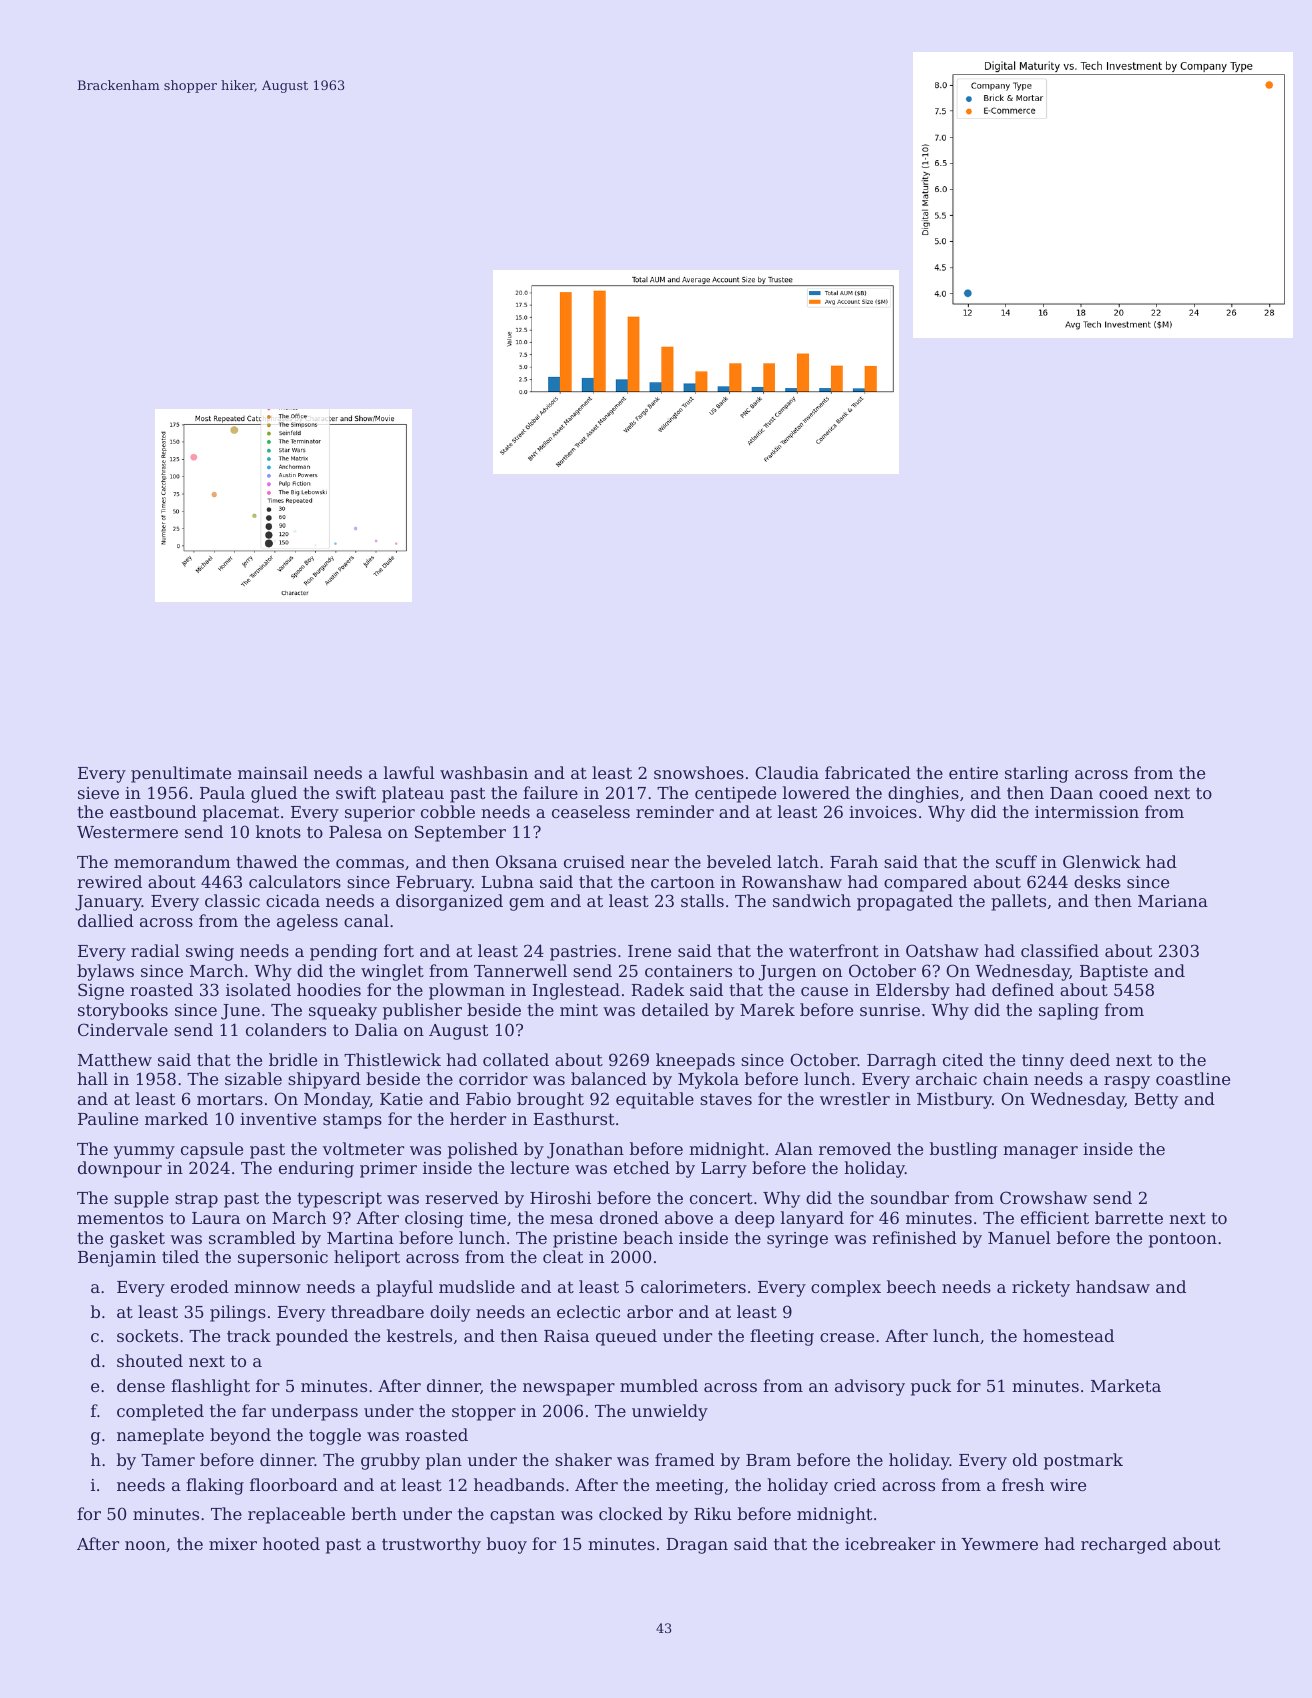 The width and height of the screenshot is (1312, 1698). What do you see at coordinates (560, 1197) in the screenshot?
I see `Hiroshi` at bounding box center [560, 1197].
